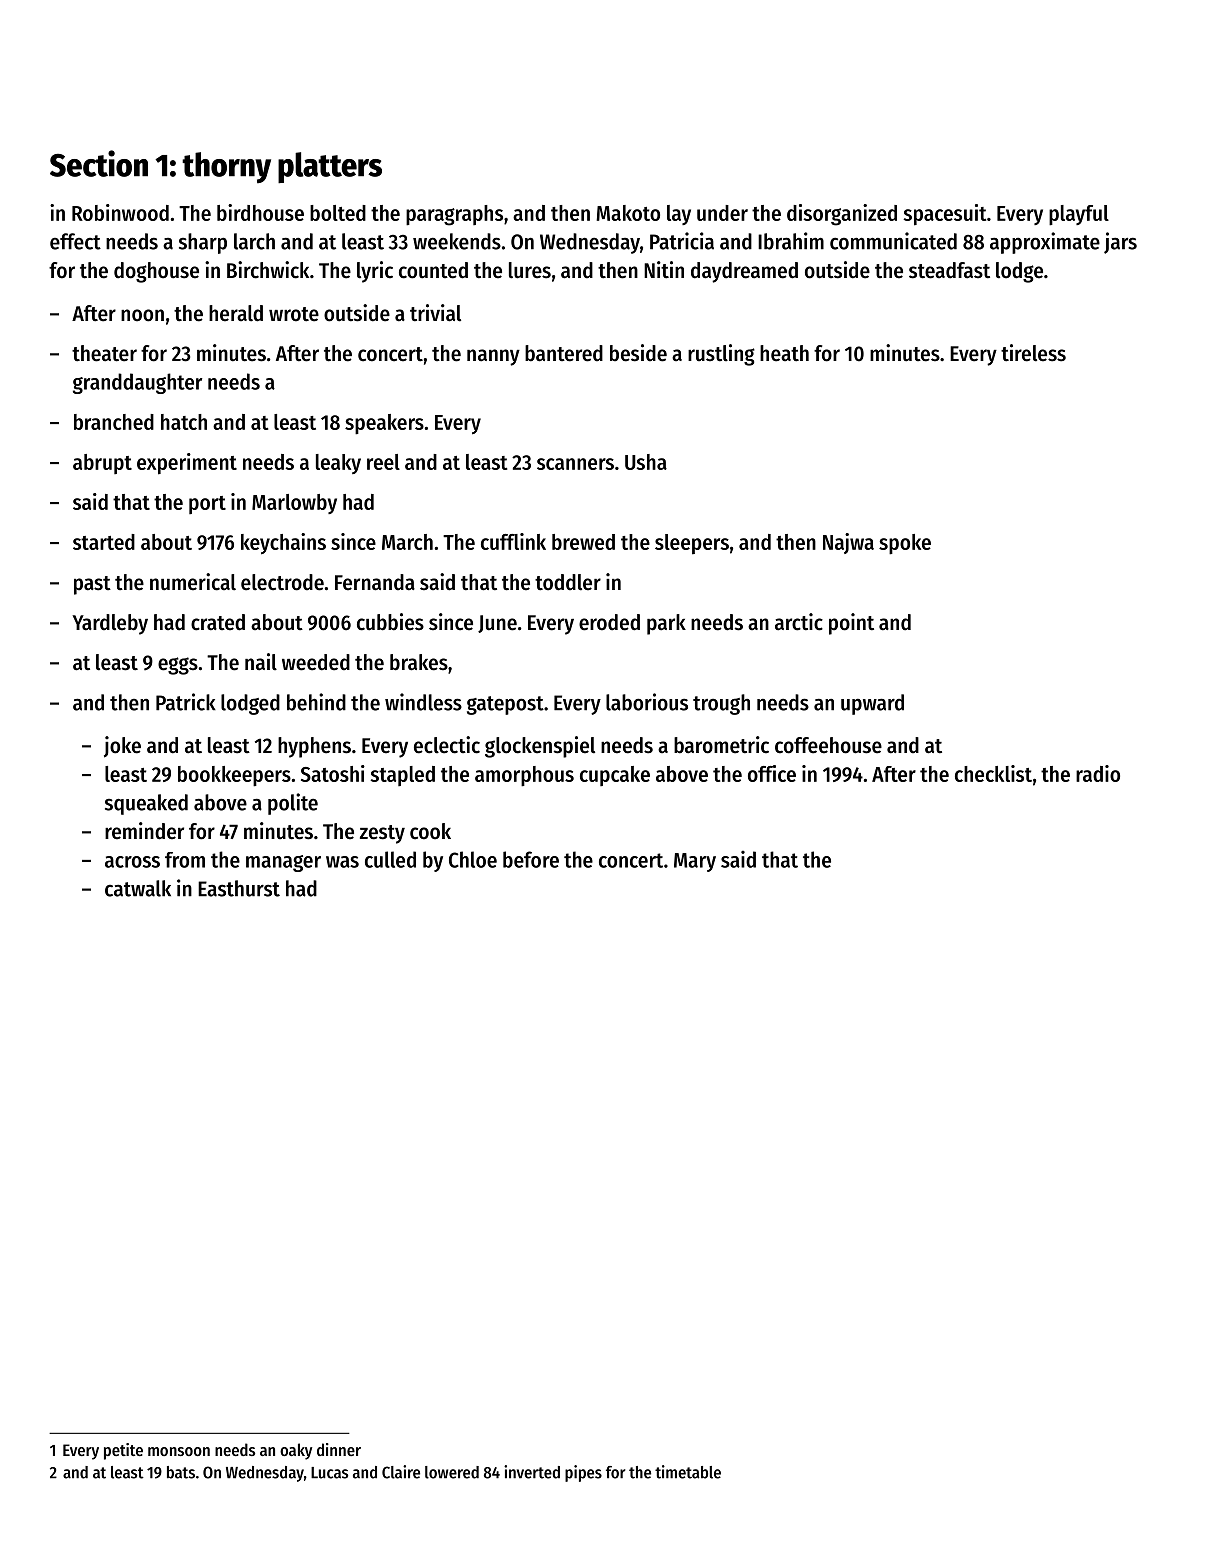 The width and height of the screenshot is (1207, 1562). What do you see at coordinates (532, 1472) in the screenshot?
I see `inverted` at bounding box center [532, 1472].
